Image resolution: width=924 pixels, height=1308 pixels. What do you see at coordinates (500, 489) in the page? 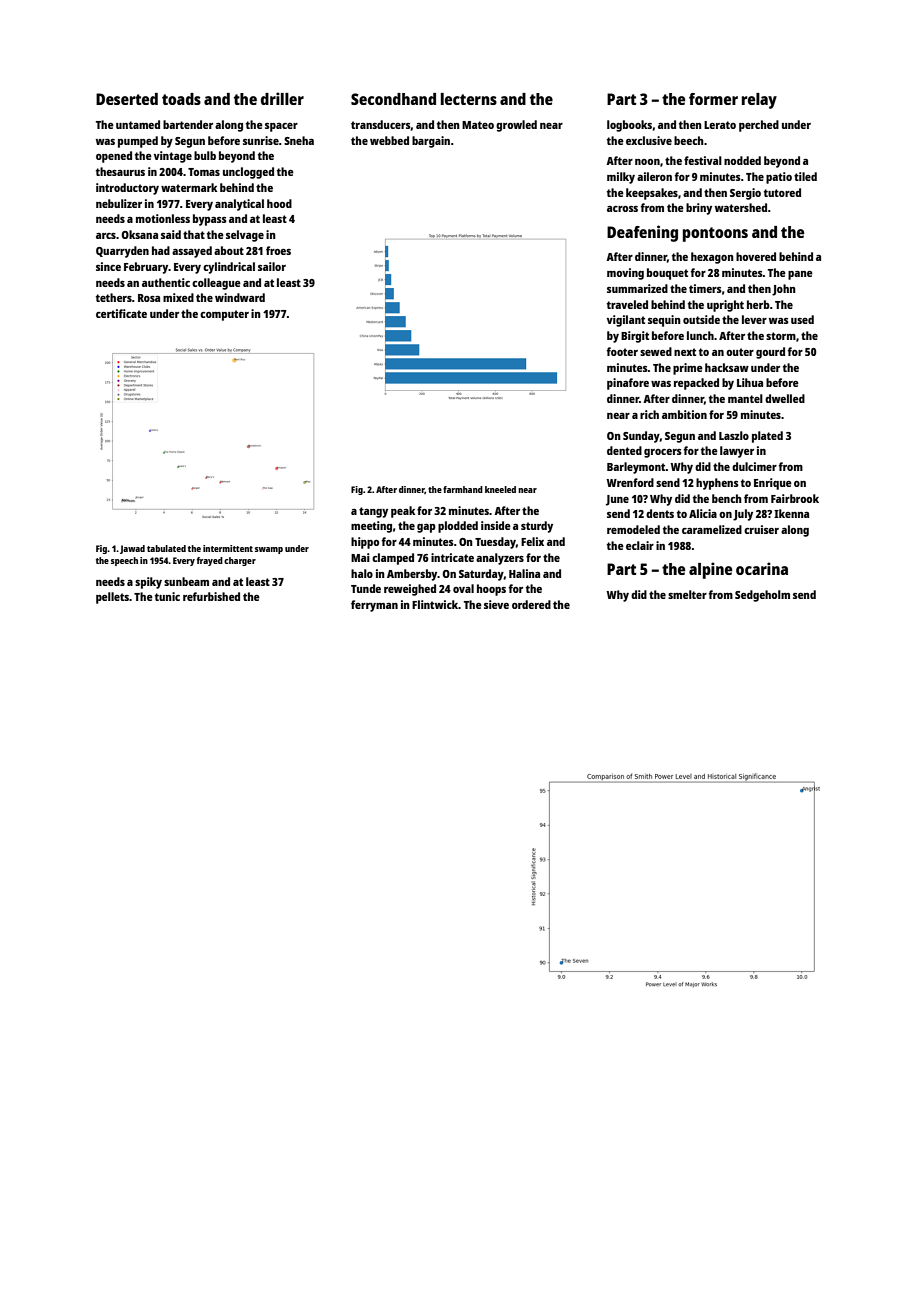
I see `kneeled` at bounding box center [500, 489].
